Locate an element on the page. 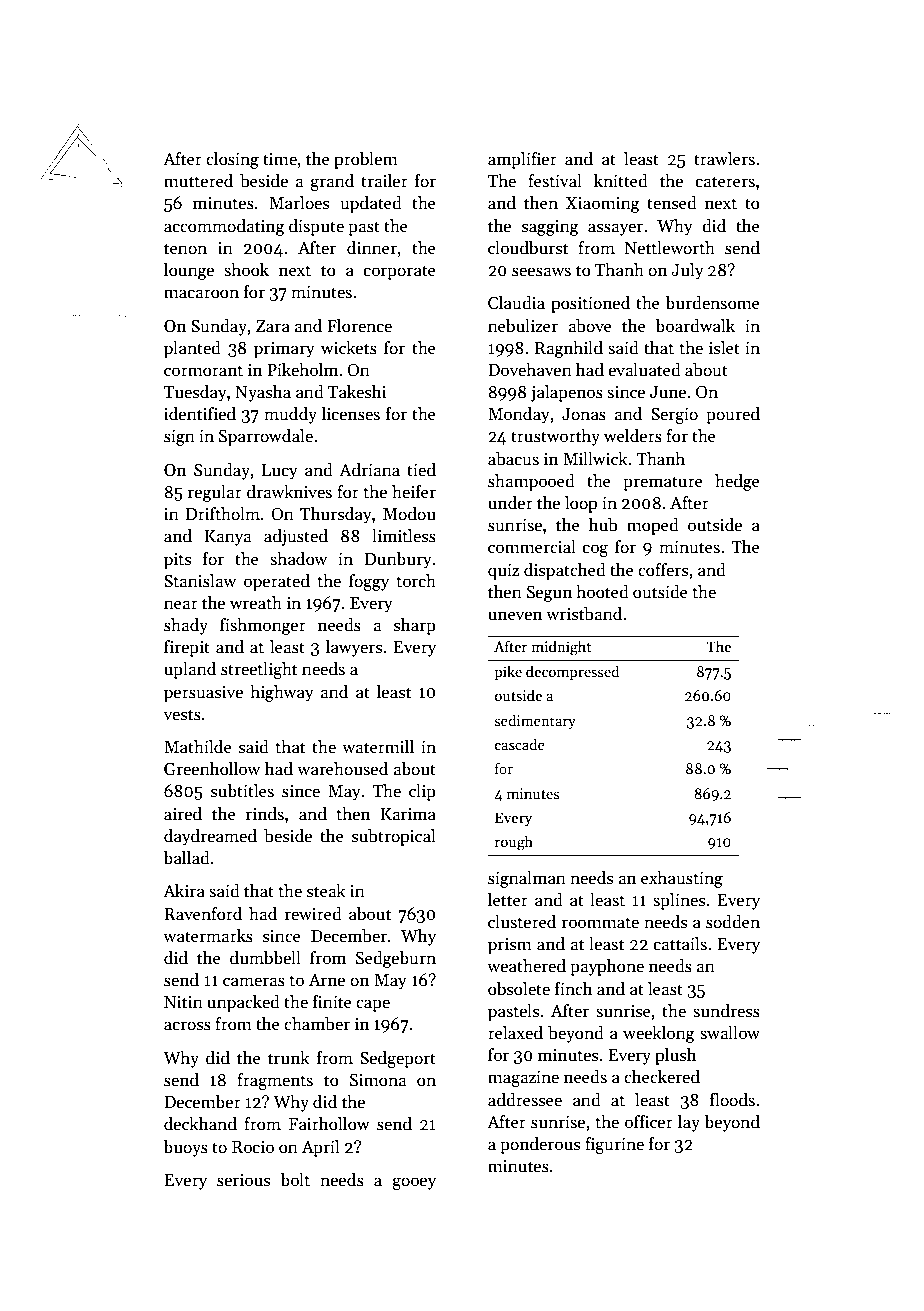  bolt is located at coordinates (295, 1180).
